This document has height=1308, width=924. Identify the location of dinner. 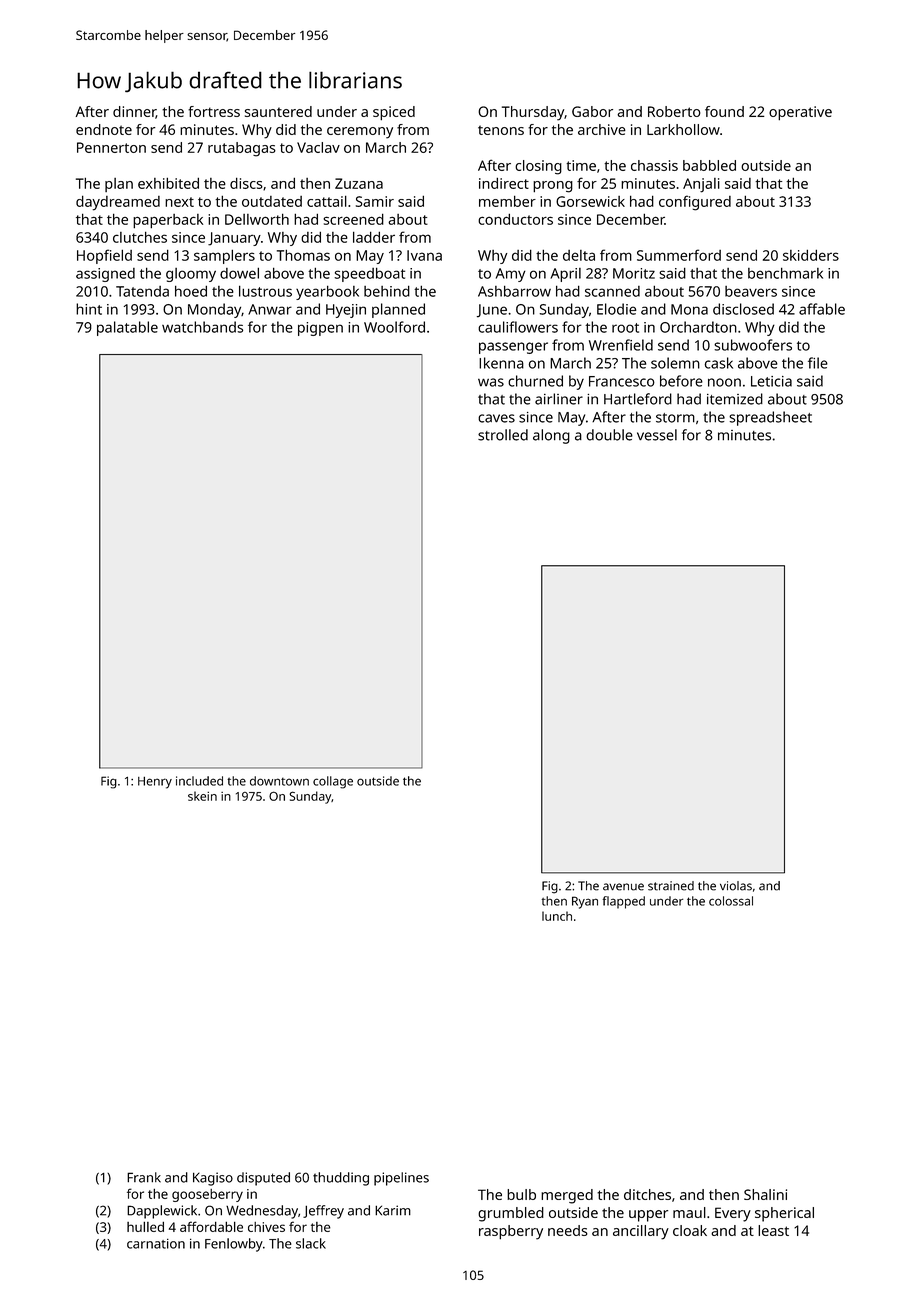
(134, 112).
